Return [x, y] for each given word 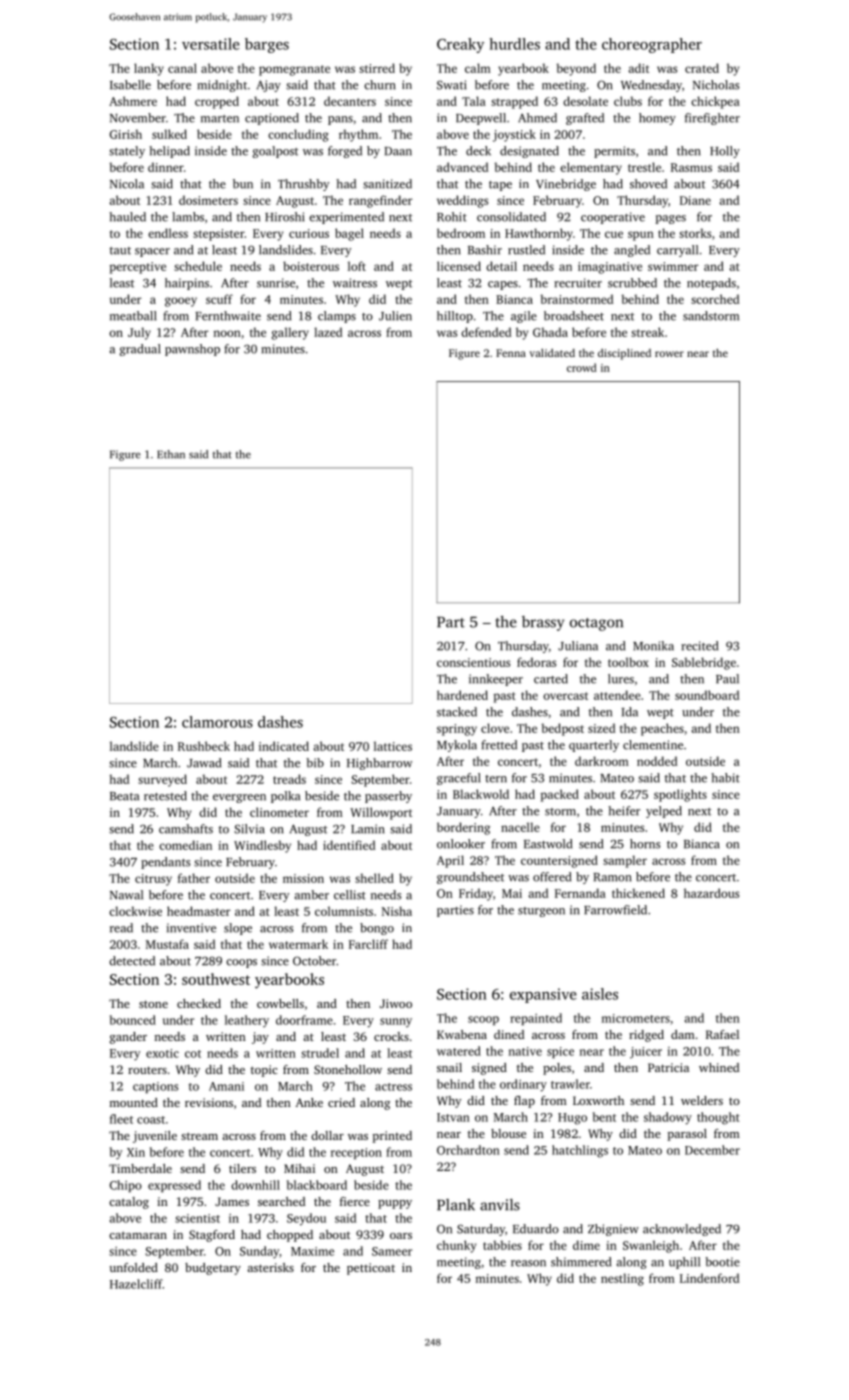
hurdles [515, 44]
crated [702, 68]
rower [669, 354]
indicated [284, 746]
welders [702, 1100]
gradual [139, 350]
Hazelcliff [136, 1284]
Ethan [171, 454]
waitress [355, 283]
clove [495, 728]
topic [264, 1071]
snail [449, 1067]
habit [725, 778]
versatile [211, 44]
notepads [711, 284]
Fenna [511, 353]
